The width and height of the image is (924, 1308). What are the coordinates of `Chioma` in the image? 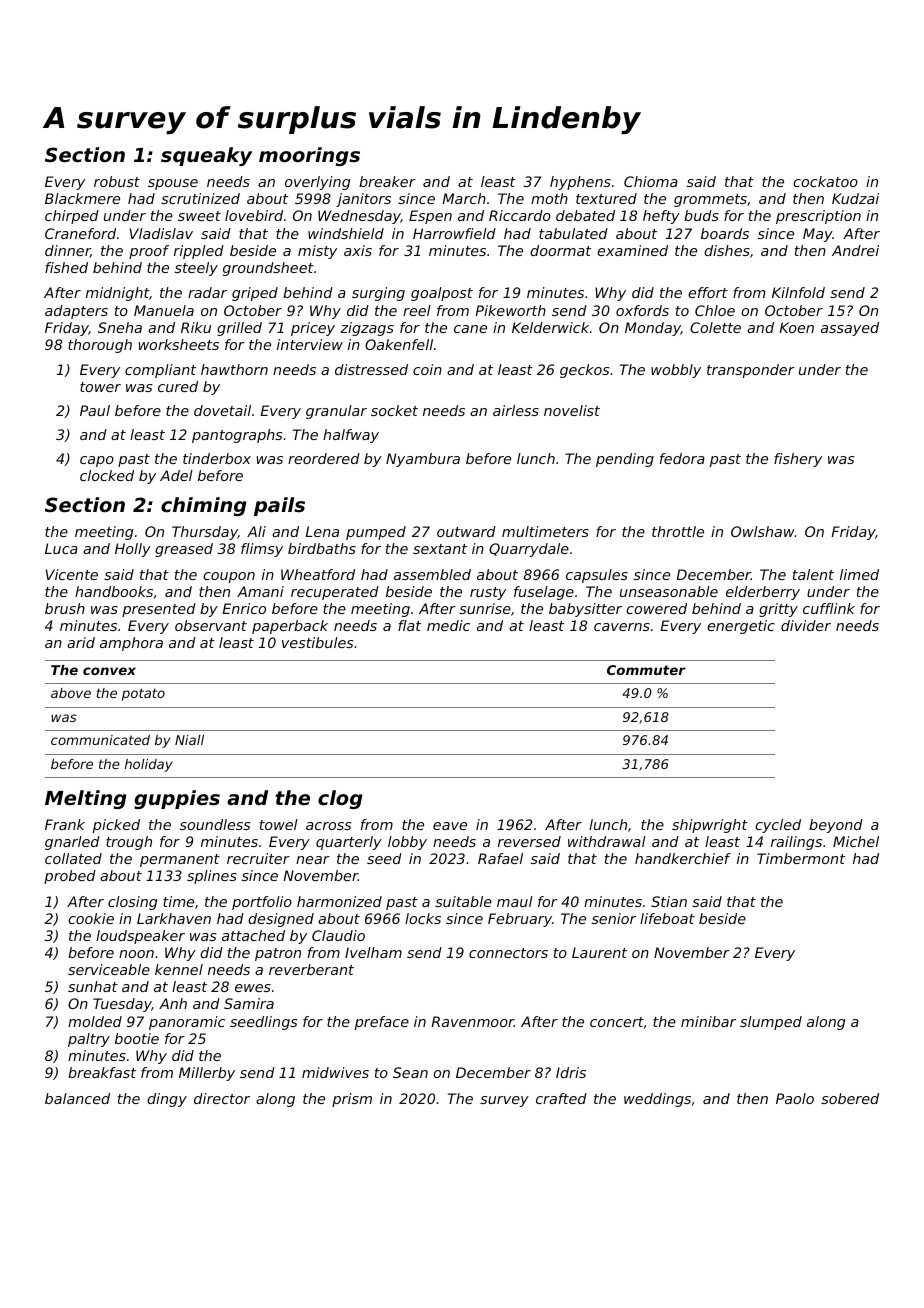 It's located at (651, 181).
